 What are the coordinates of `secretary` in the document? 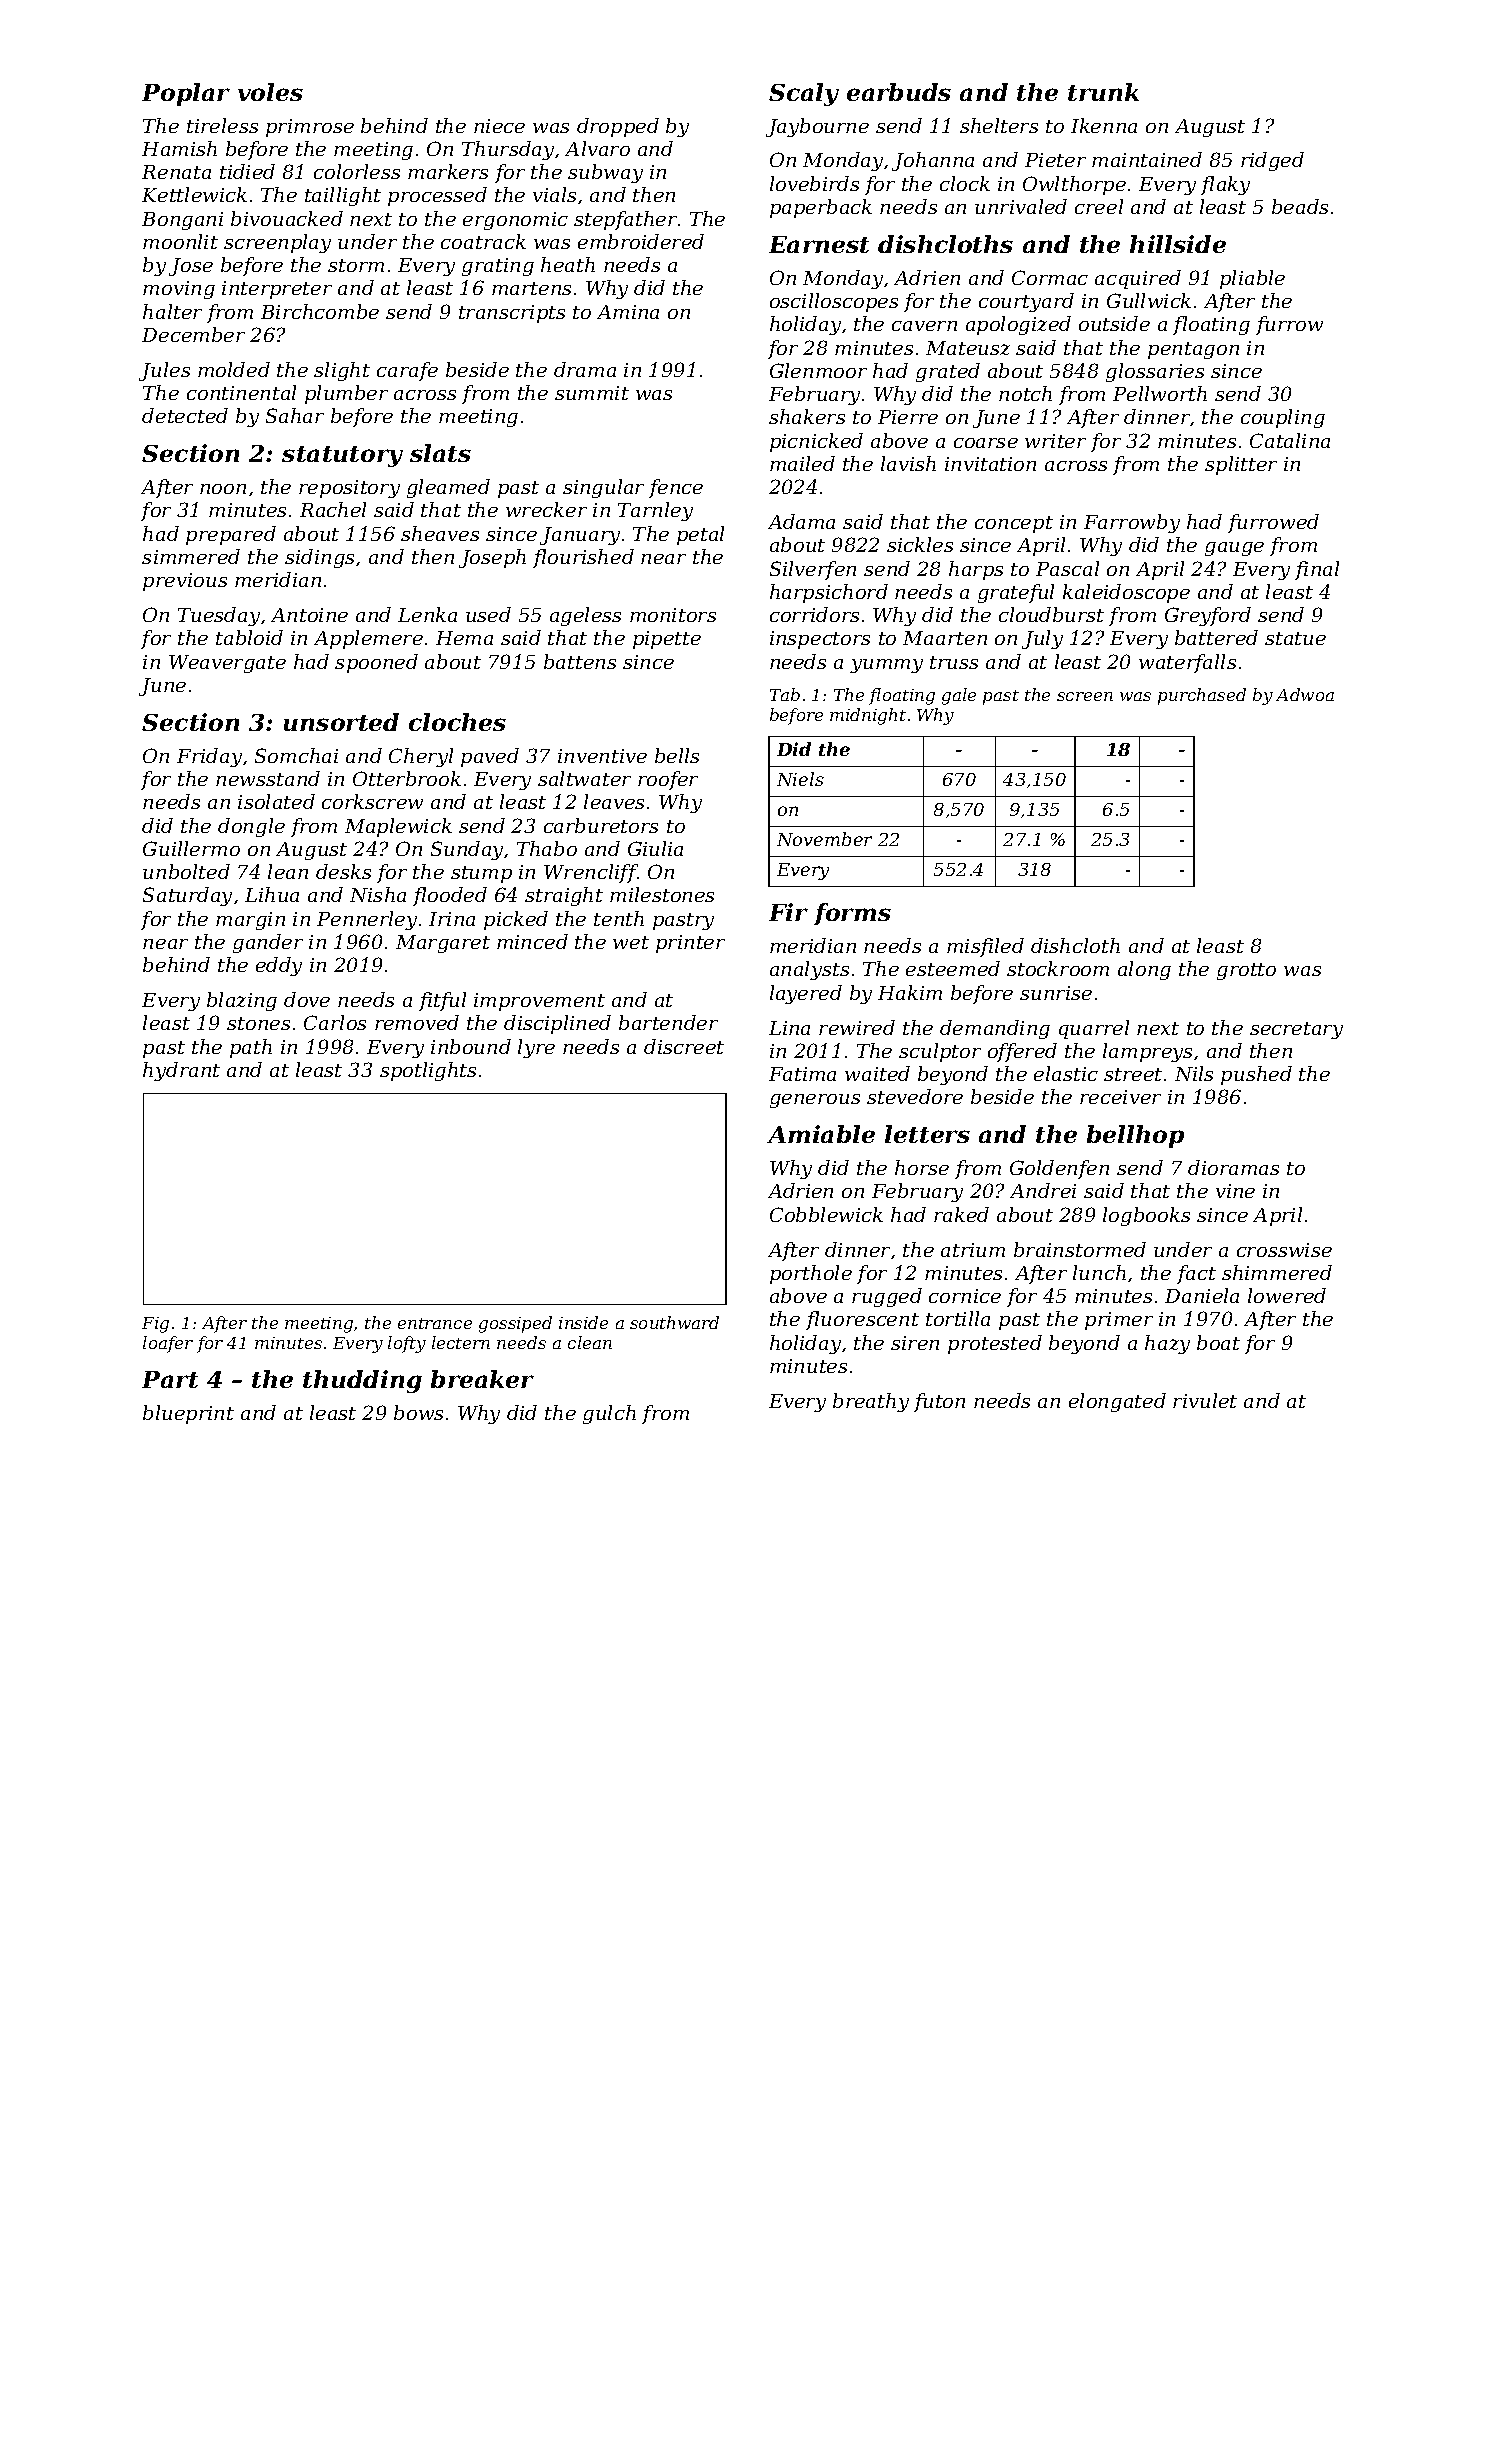 It's located at (1296, 1030).
